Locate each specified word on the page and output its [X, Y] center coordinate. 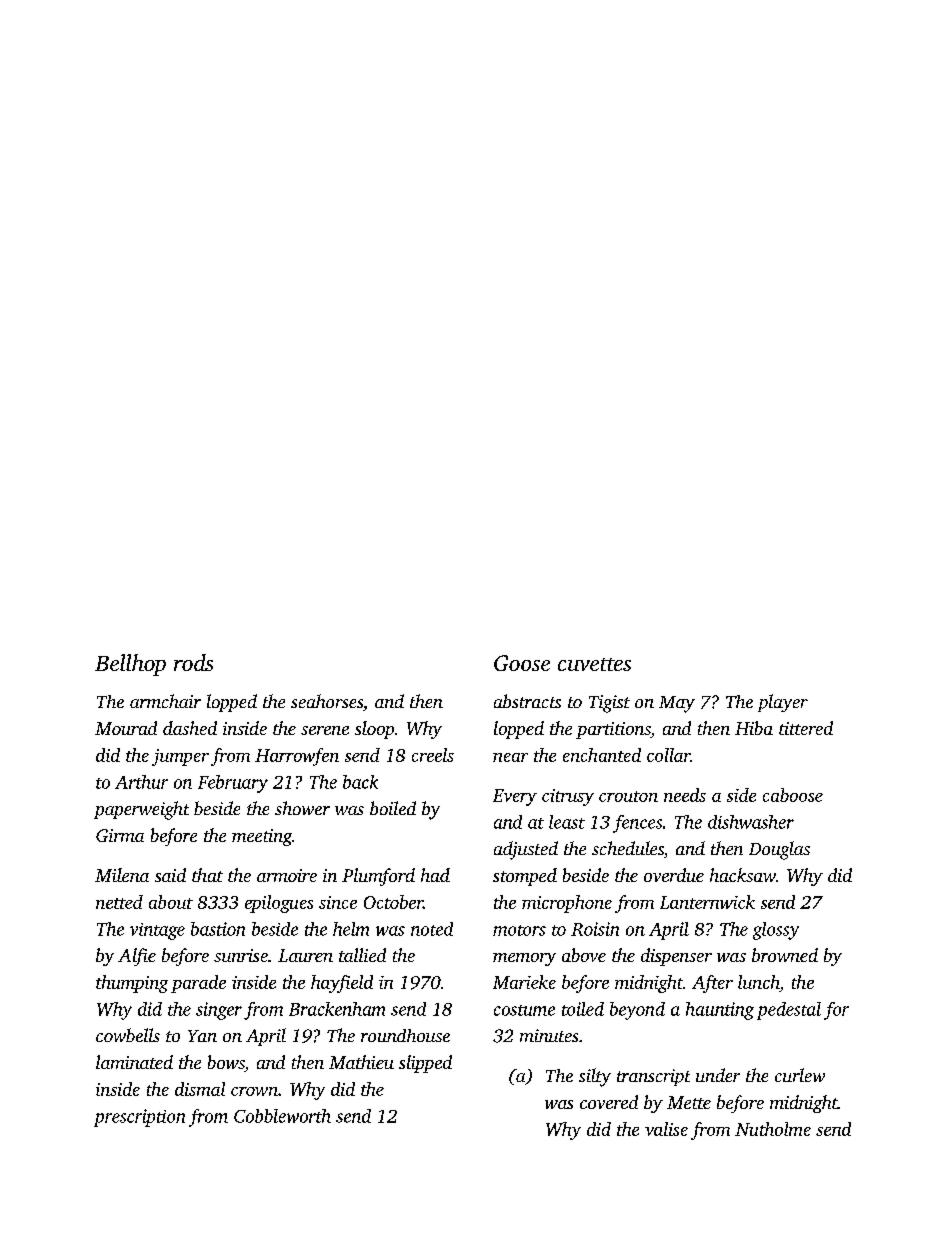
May [677, 704]
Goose [522, 663]
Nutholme [773, 1129]
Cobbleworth [282, 1116]
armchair [165, 701]
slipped [425, 1064]
